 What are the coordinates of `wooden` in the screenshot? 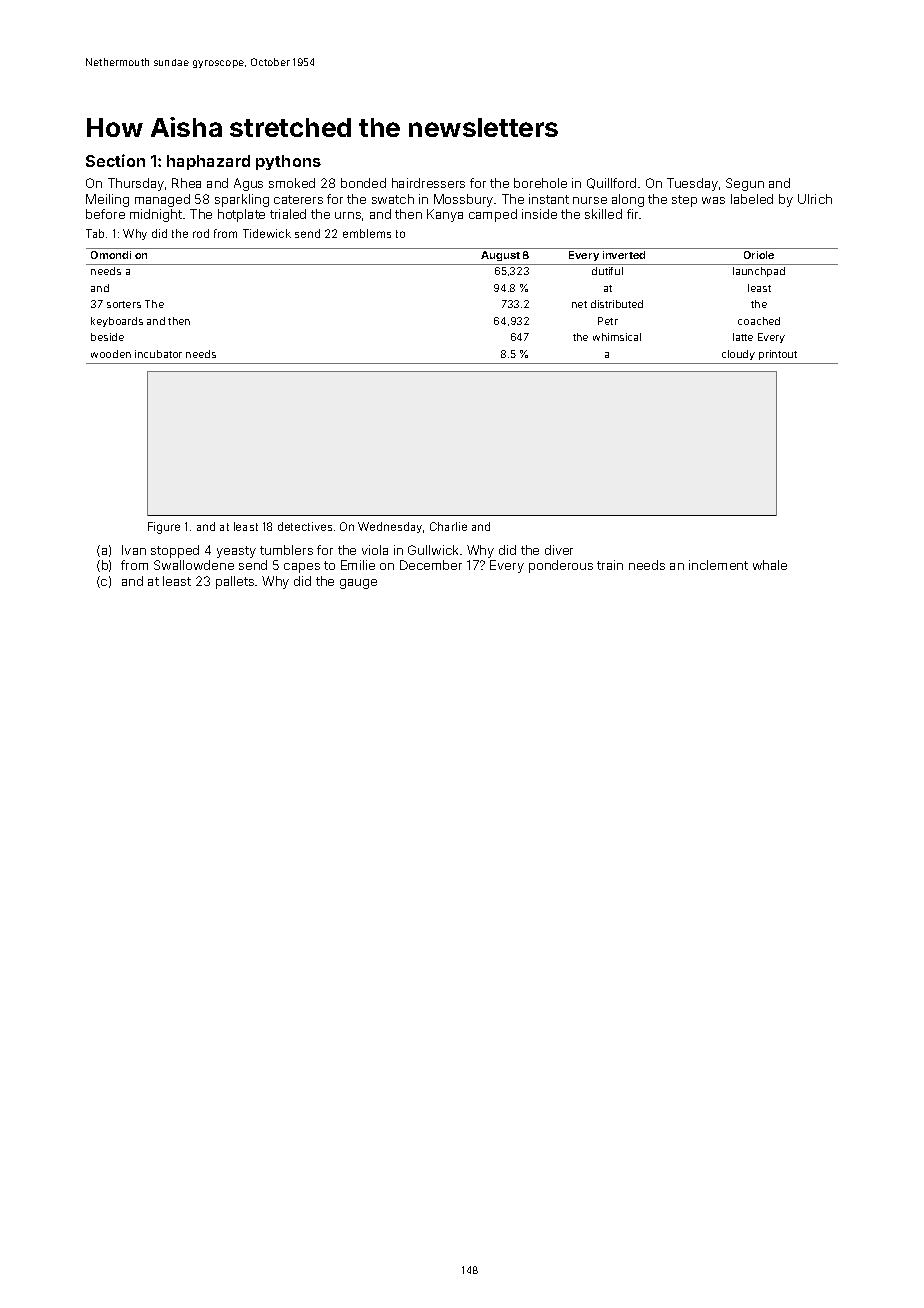 It's located at (111, 354).
